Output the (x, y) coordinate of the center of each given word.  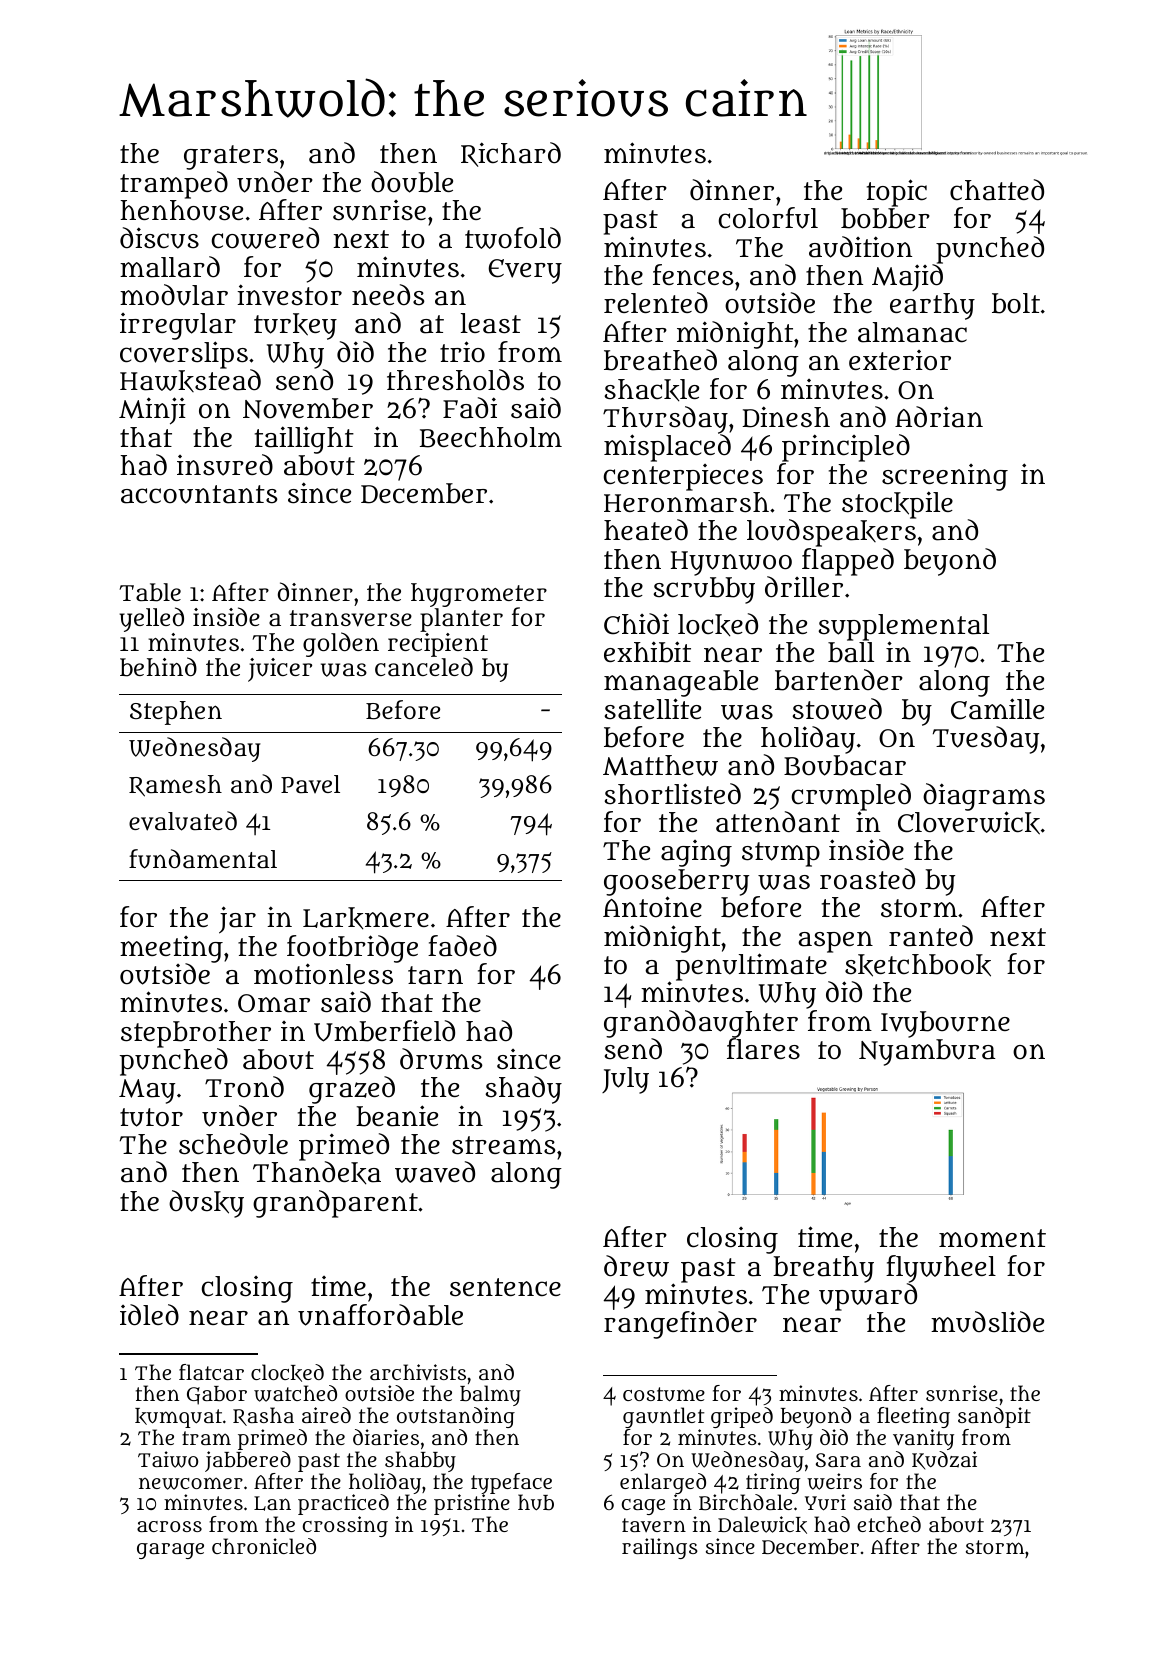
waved (435, 1172)
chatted (997, 190)
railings (660, 1548)
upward (868, 1297)
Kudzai (944, 1460)
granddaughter (701, 1024)
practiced (343, 1504)
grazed (352, 1090)
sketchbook (918, 965)
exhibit (647, 652)
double (412, 182)
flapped (848, 562)
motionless (323, 974)
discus (159, 238)
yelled (151, 619)
